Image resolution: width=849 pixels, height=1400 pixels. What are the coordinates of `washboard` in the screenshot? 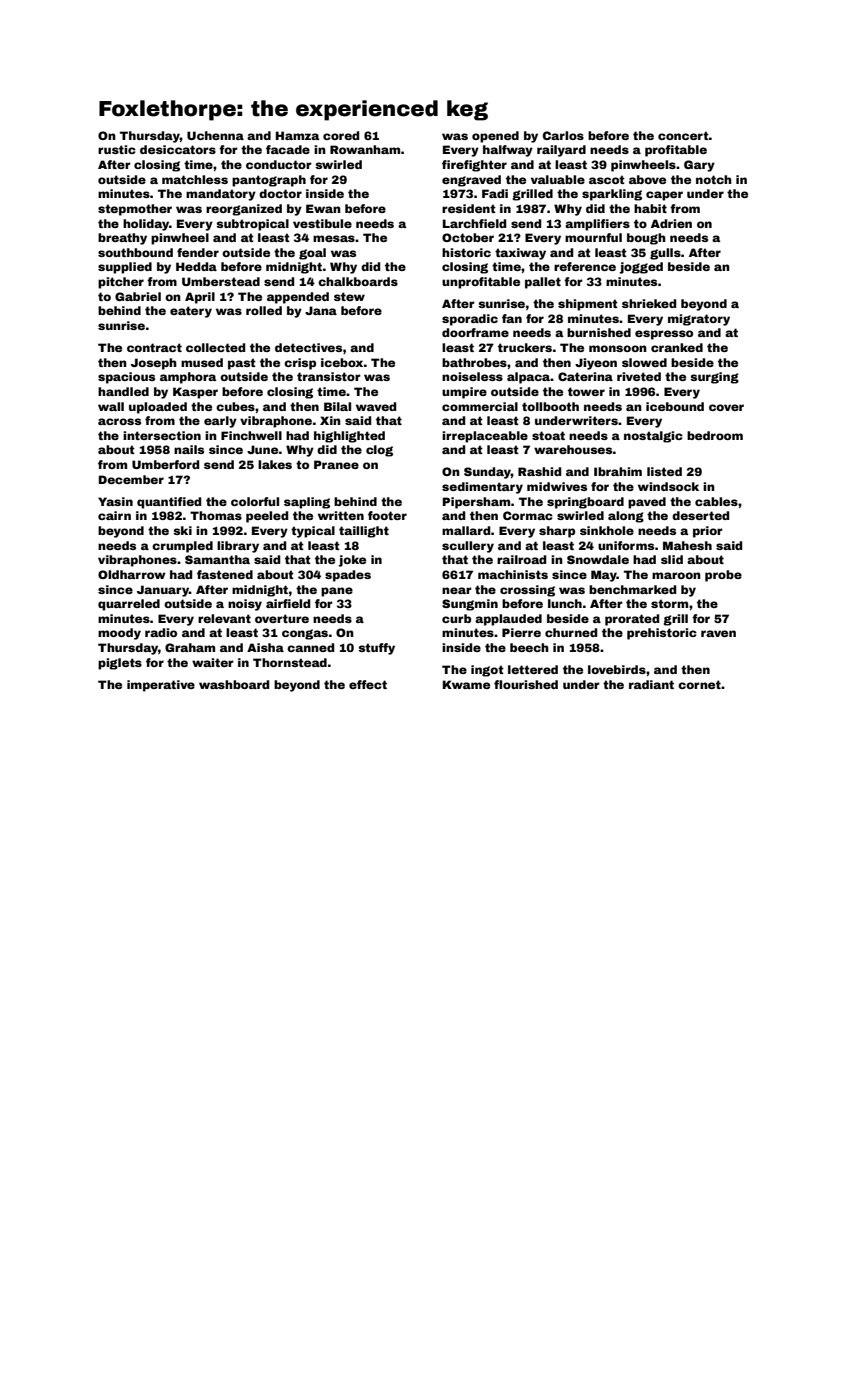 It's located at (234, 684).
